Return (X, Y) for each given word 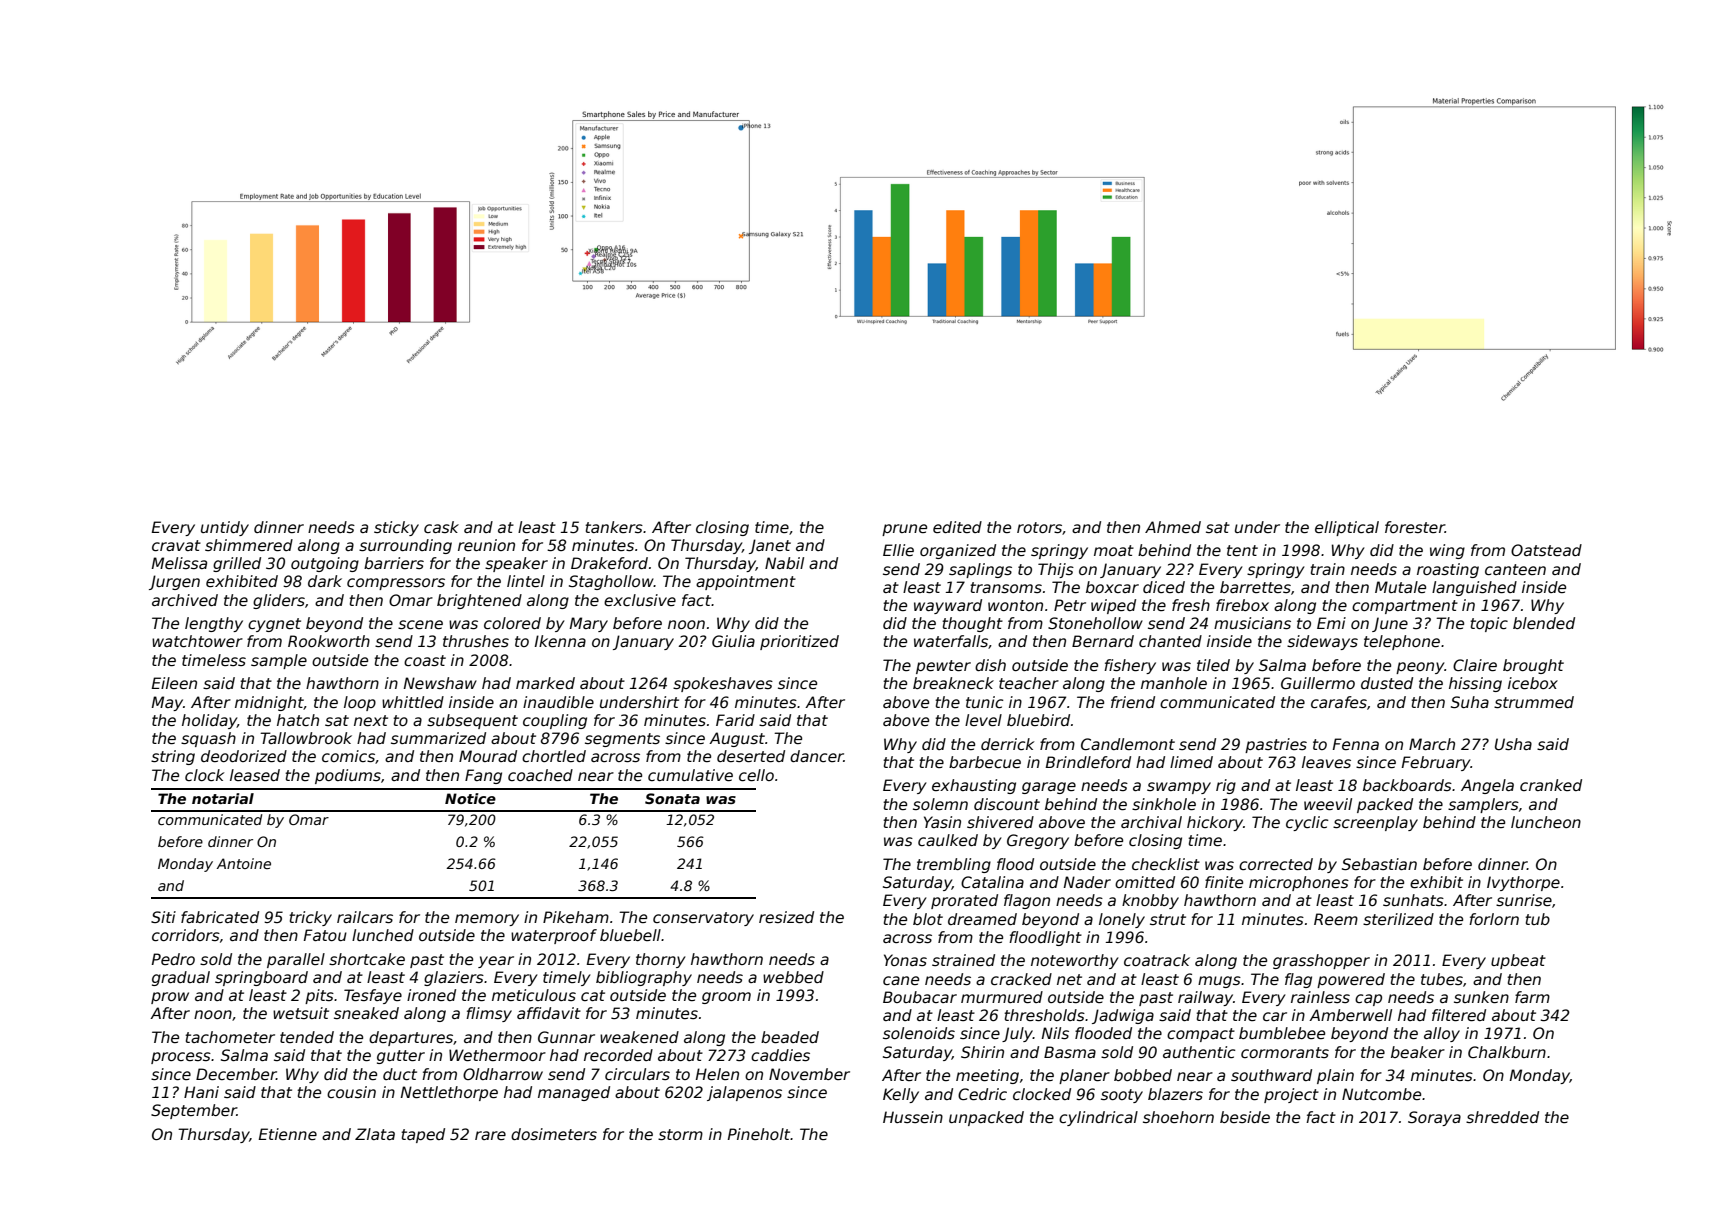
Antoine (244, 863)
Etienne (288, 1134)
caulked (948, 840)
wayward (948, 606)
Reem (1336, 919)
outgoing (325, 564)
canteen (1515, 569)
